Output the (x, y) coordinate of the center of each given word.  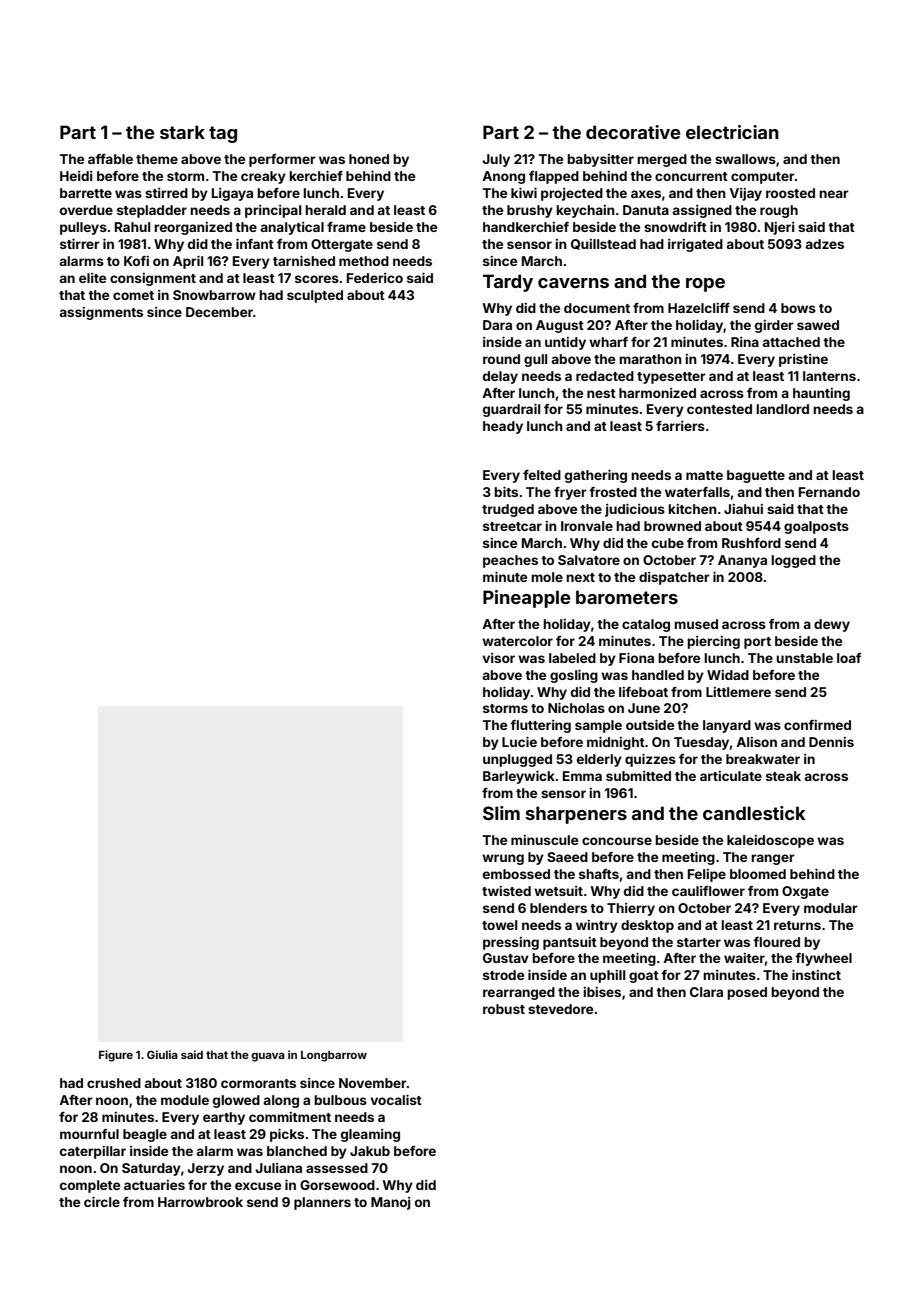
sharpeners (576, 815)
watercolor (517, 641)
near (834, 194)
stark (182, 132)
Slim (501, 813)
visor (498, 658)
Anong (503, 177)
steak (783, 776)
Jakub (370, 1151)
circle (102, 1202)
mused (696, 624)
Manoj (391, 1203)
